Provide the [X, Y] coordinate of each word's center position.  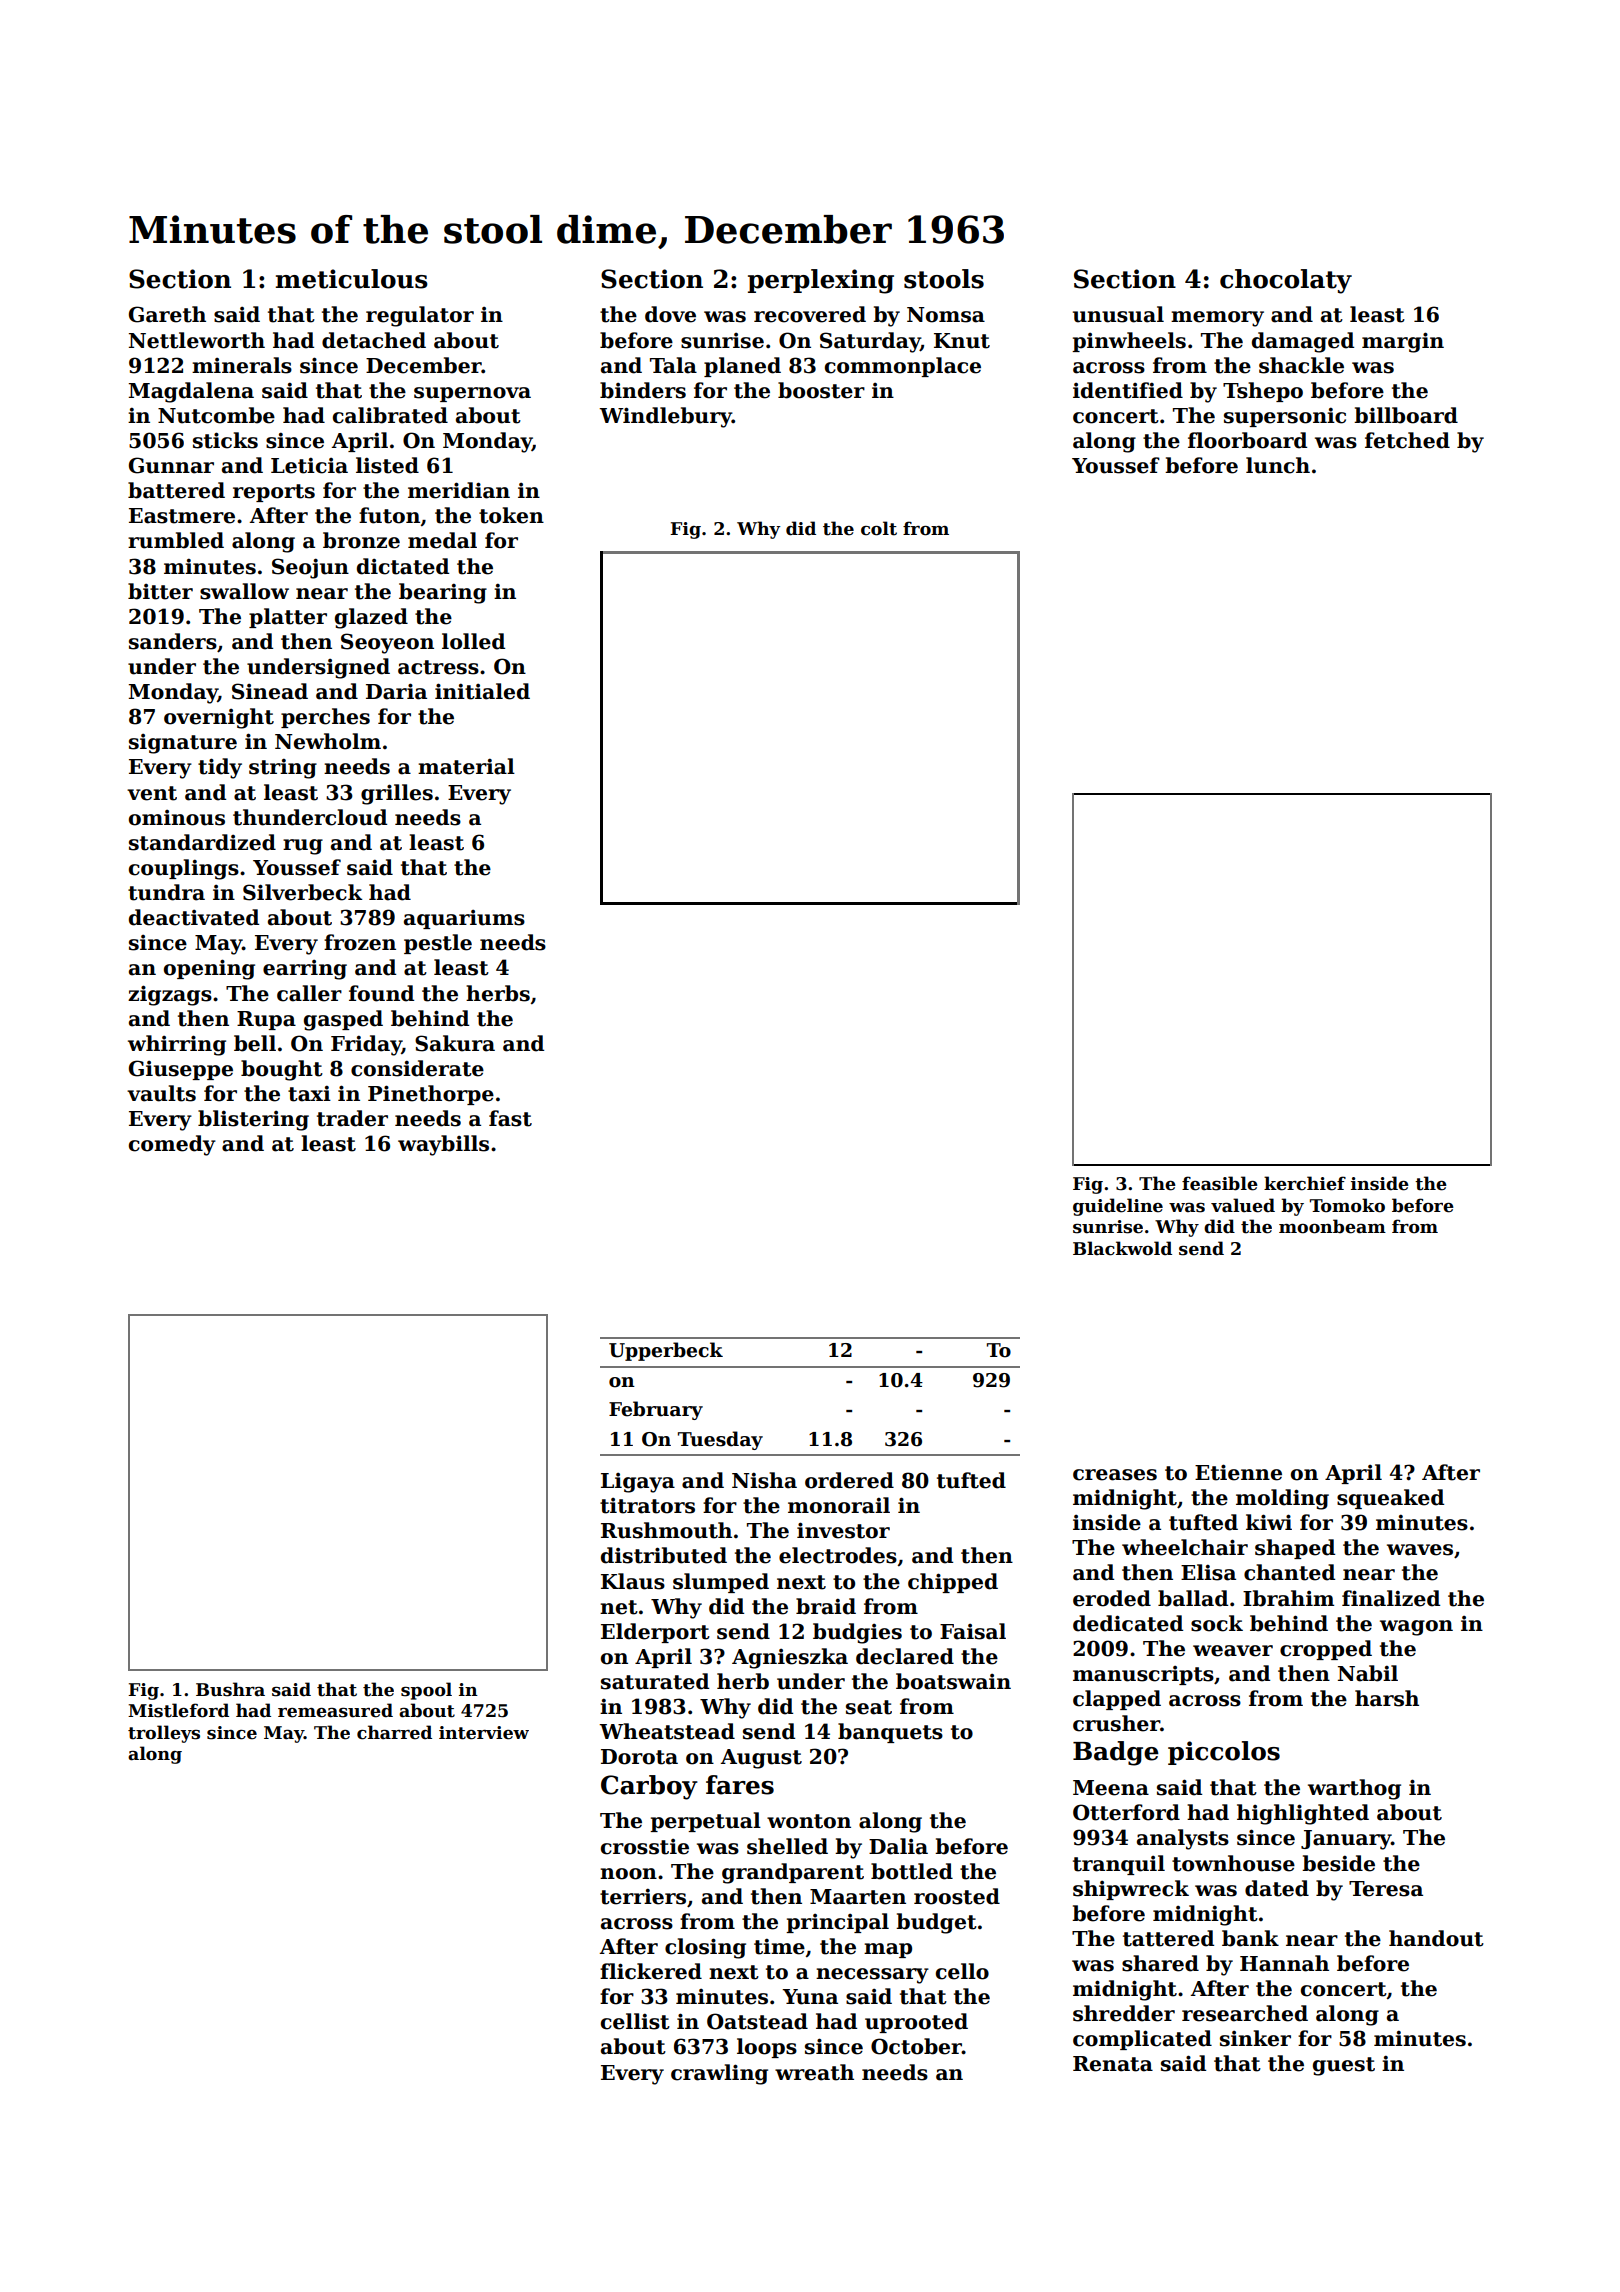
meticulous [352, 279]
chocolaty [1286, 281]
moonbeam [1332, 1226]
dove [670, 314]
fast [510, 1118]
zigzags [170, 995]
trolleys [164, 1734]
